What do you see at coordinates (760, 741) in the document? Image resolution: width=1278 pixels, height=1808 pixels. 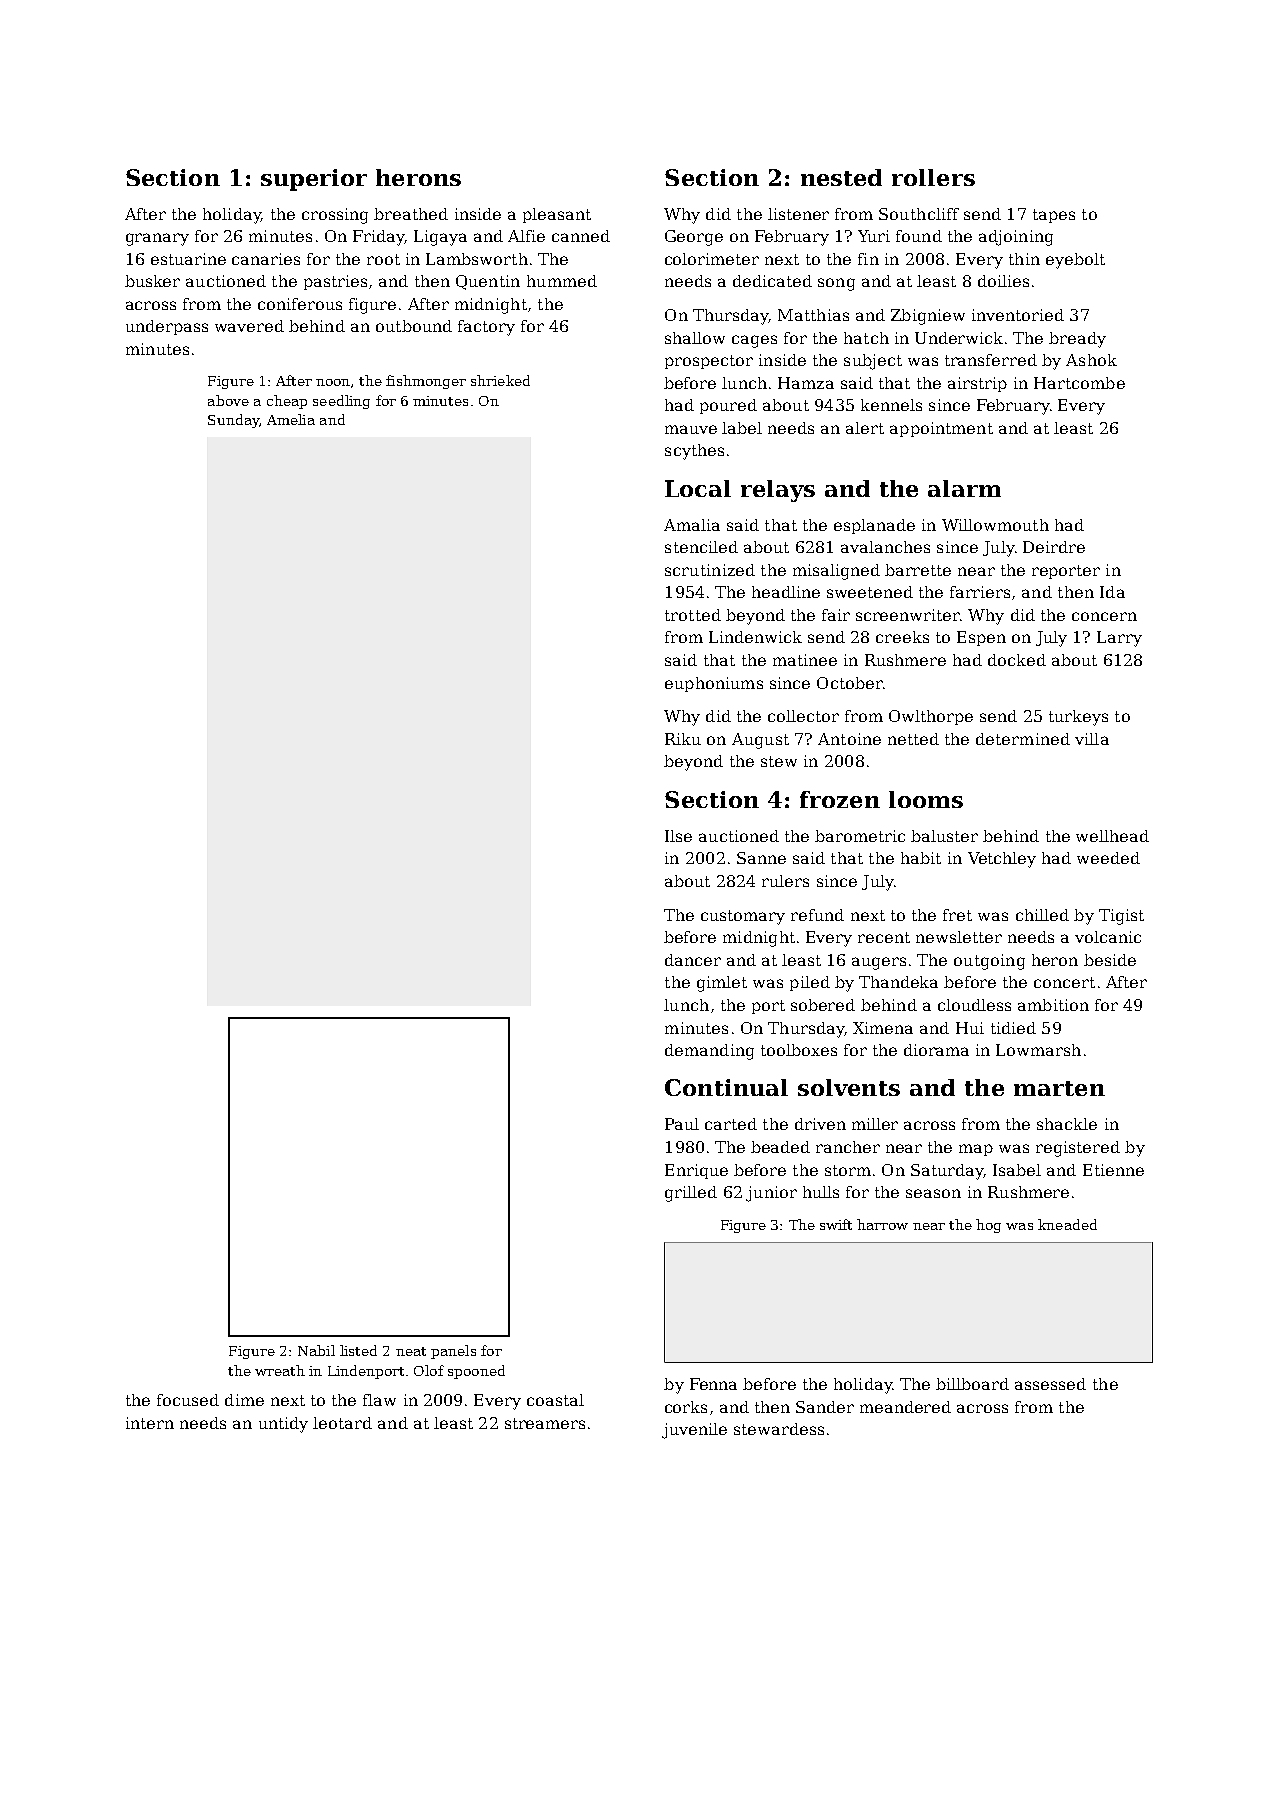 I see `August` at bounding box center [760, 741].
